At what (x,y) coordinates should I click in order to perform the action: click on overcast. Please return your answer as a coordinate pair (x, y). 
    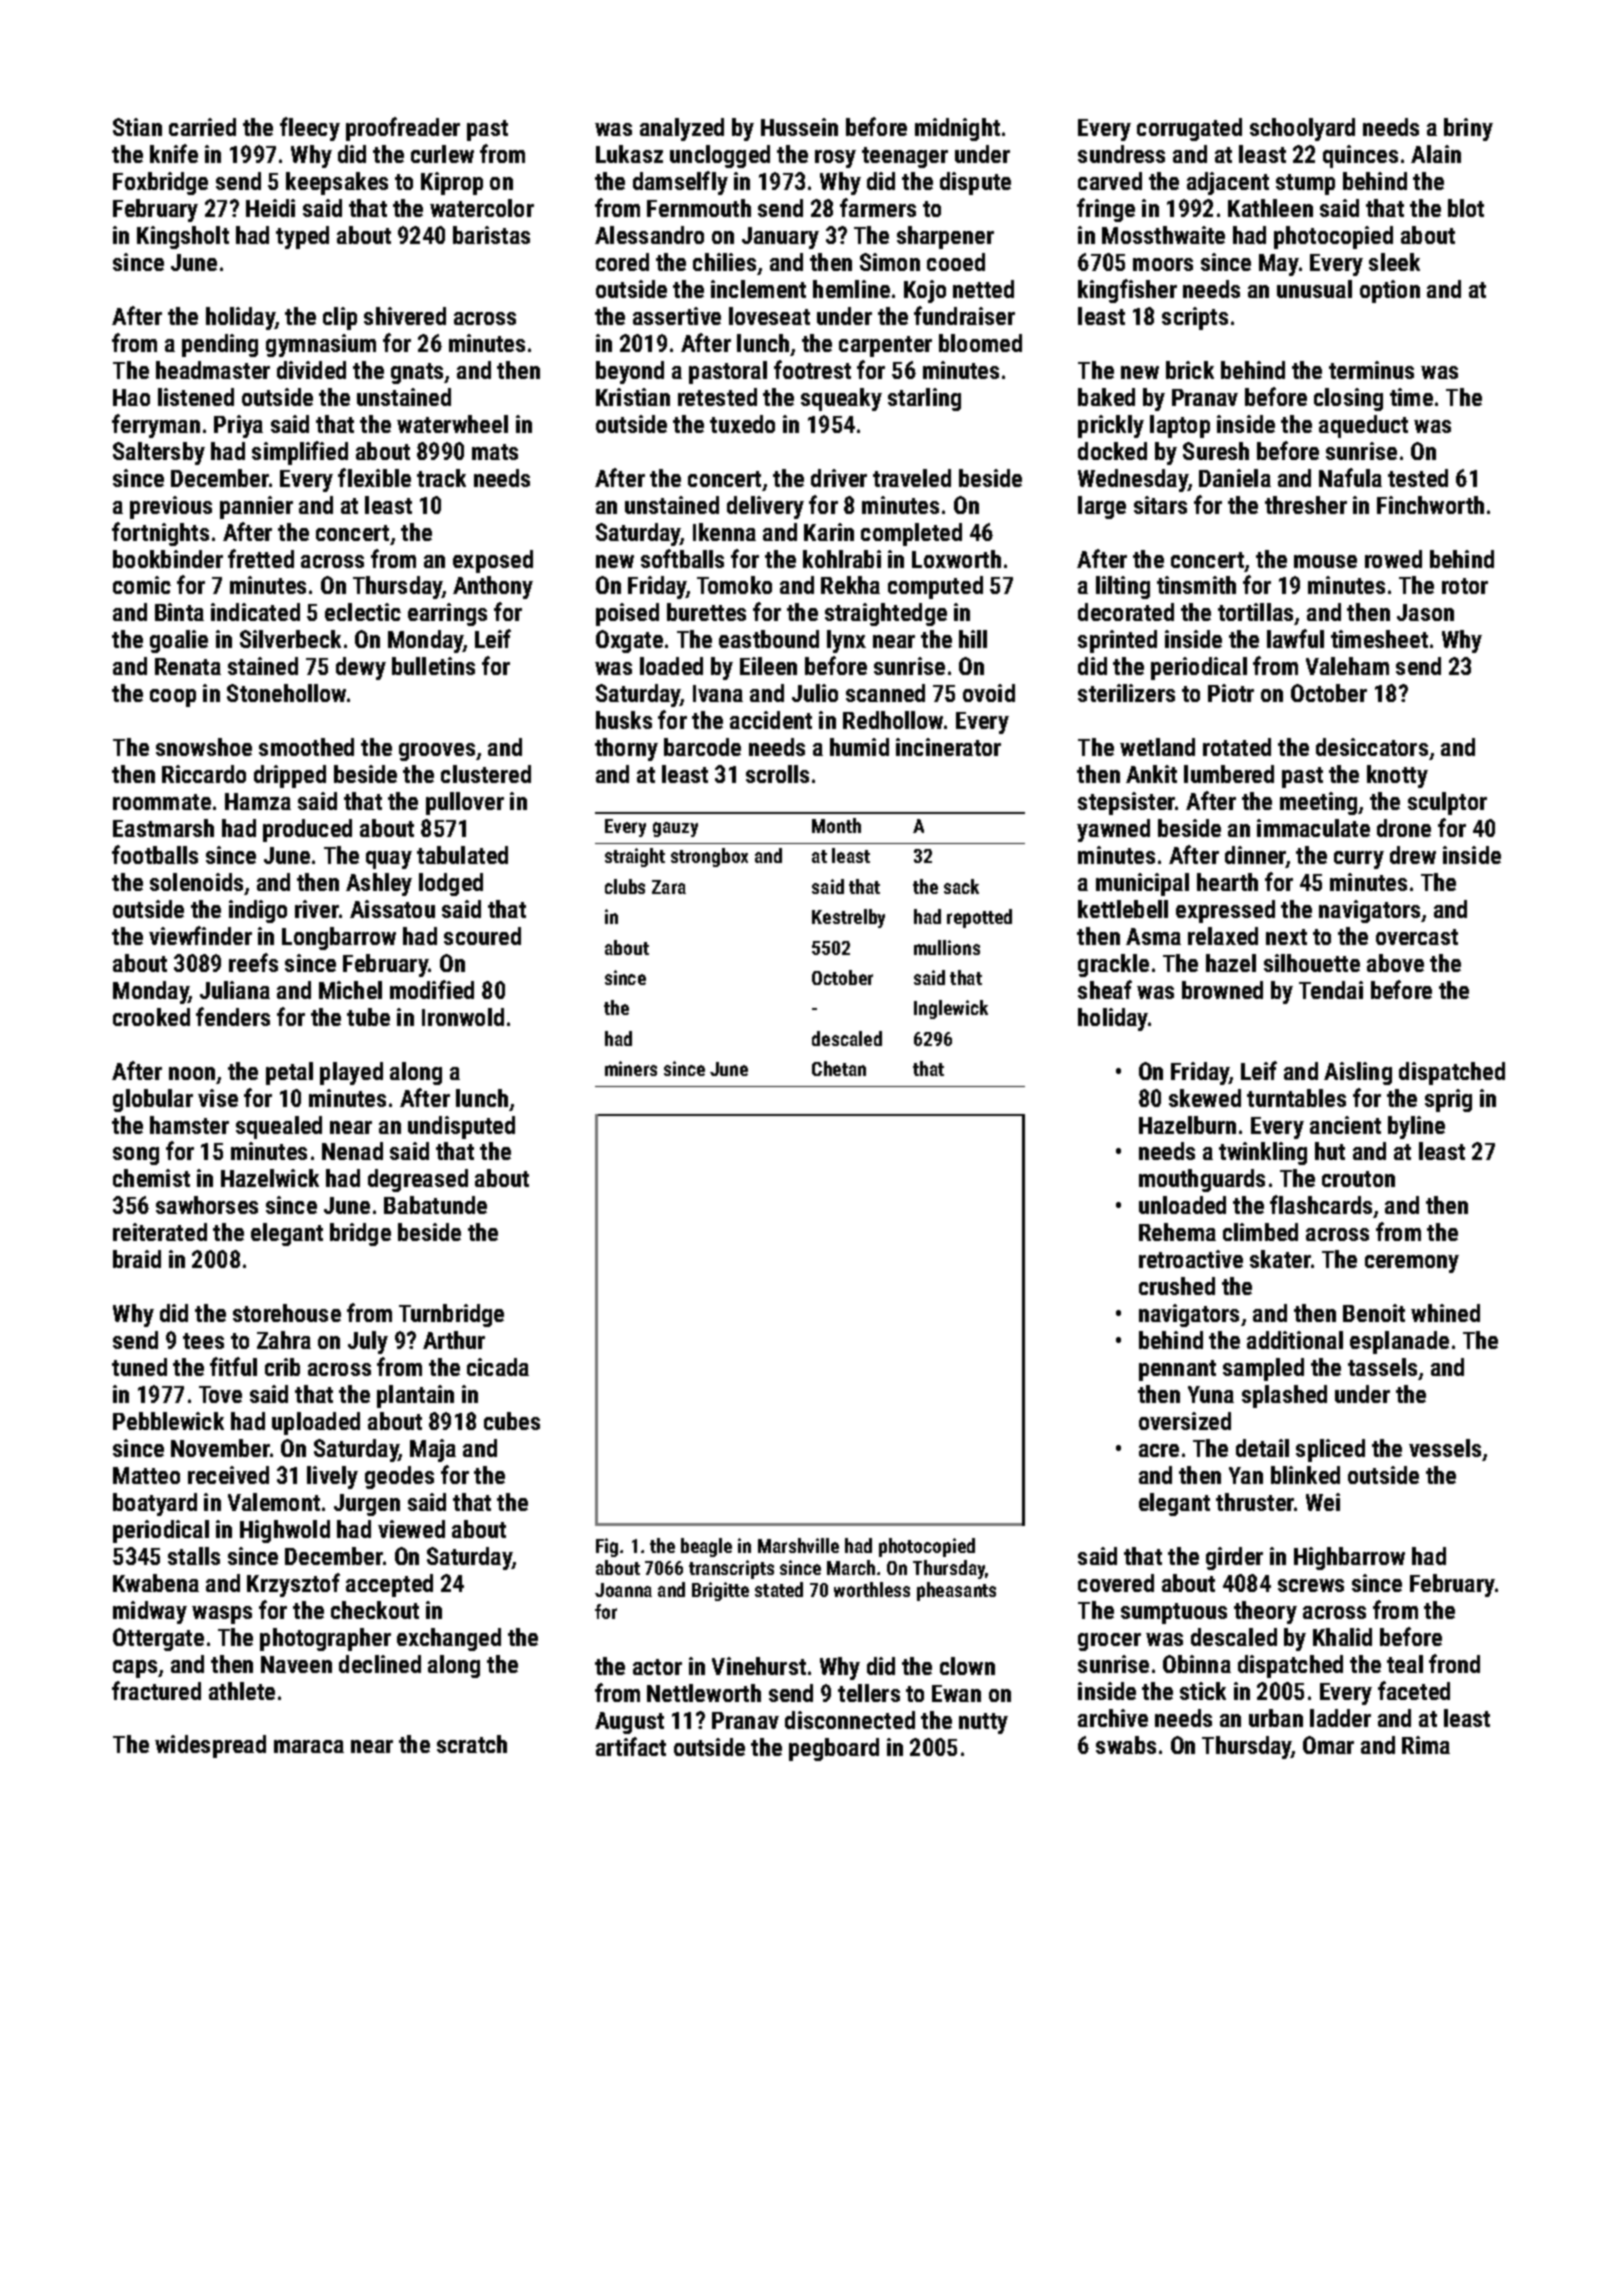
    Looking at the image, I should click on (1417, 937).
